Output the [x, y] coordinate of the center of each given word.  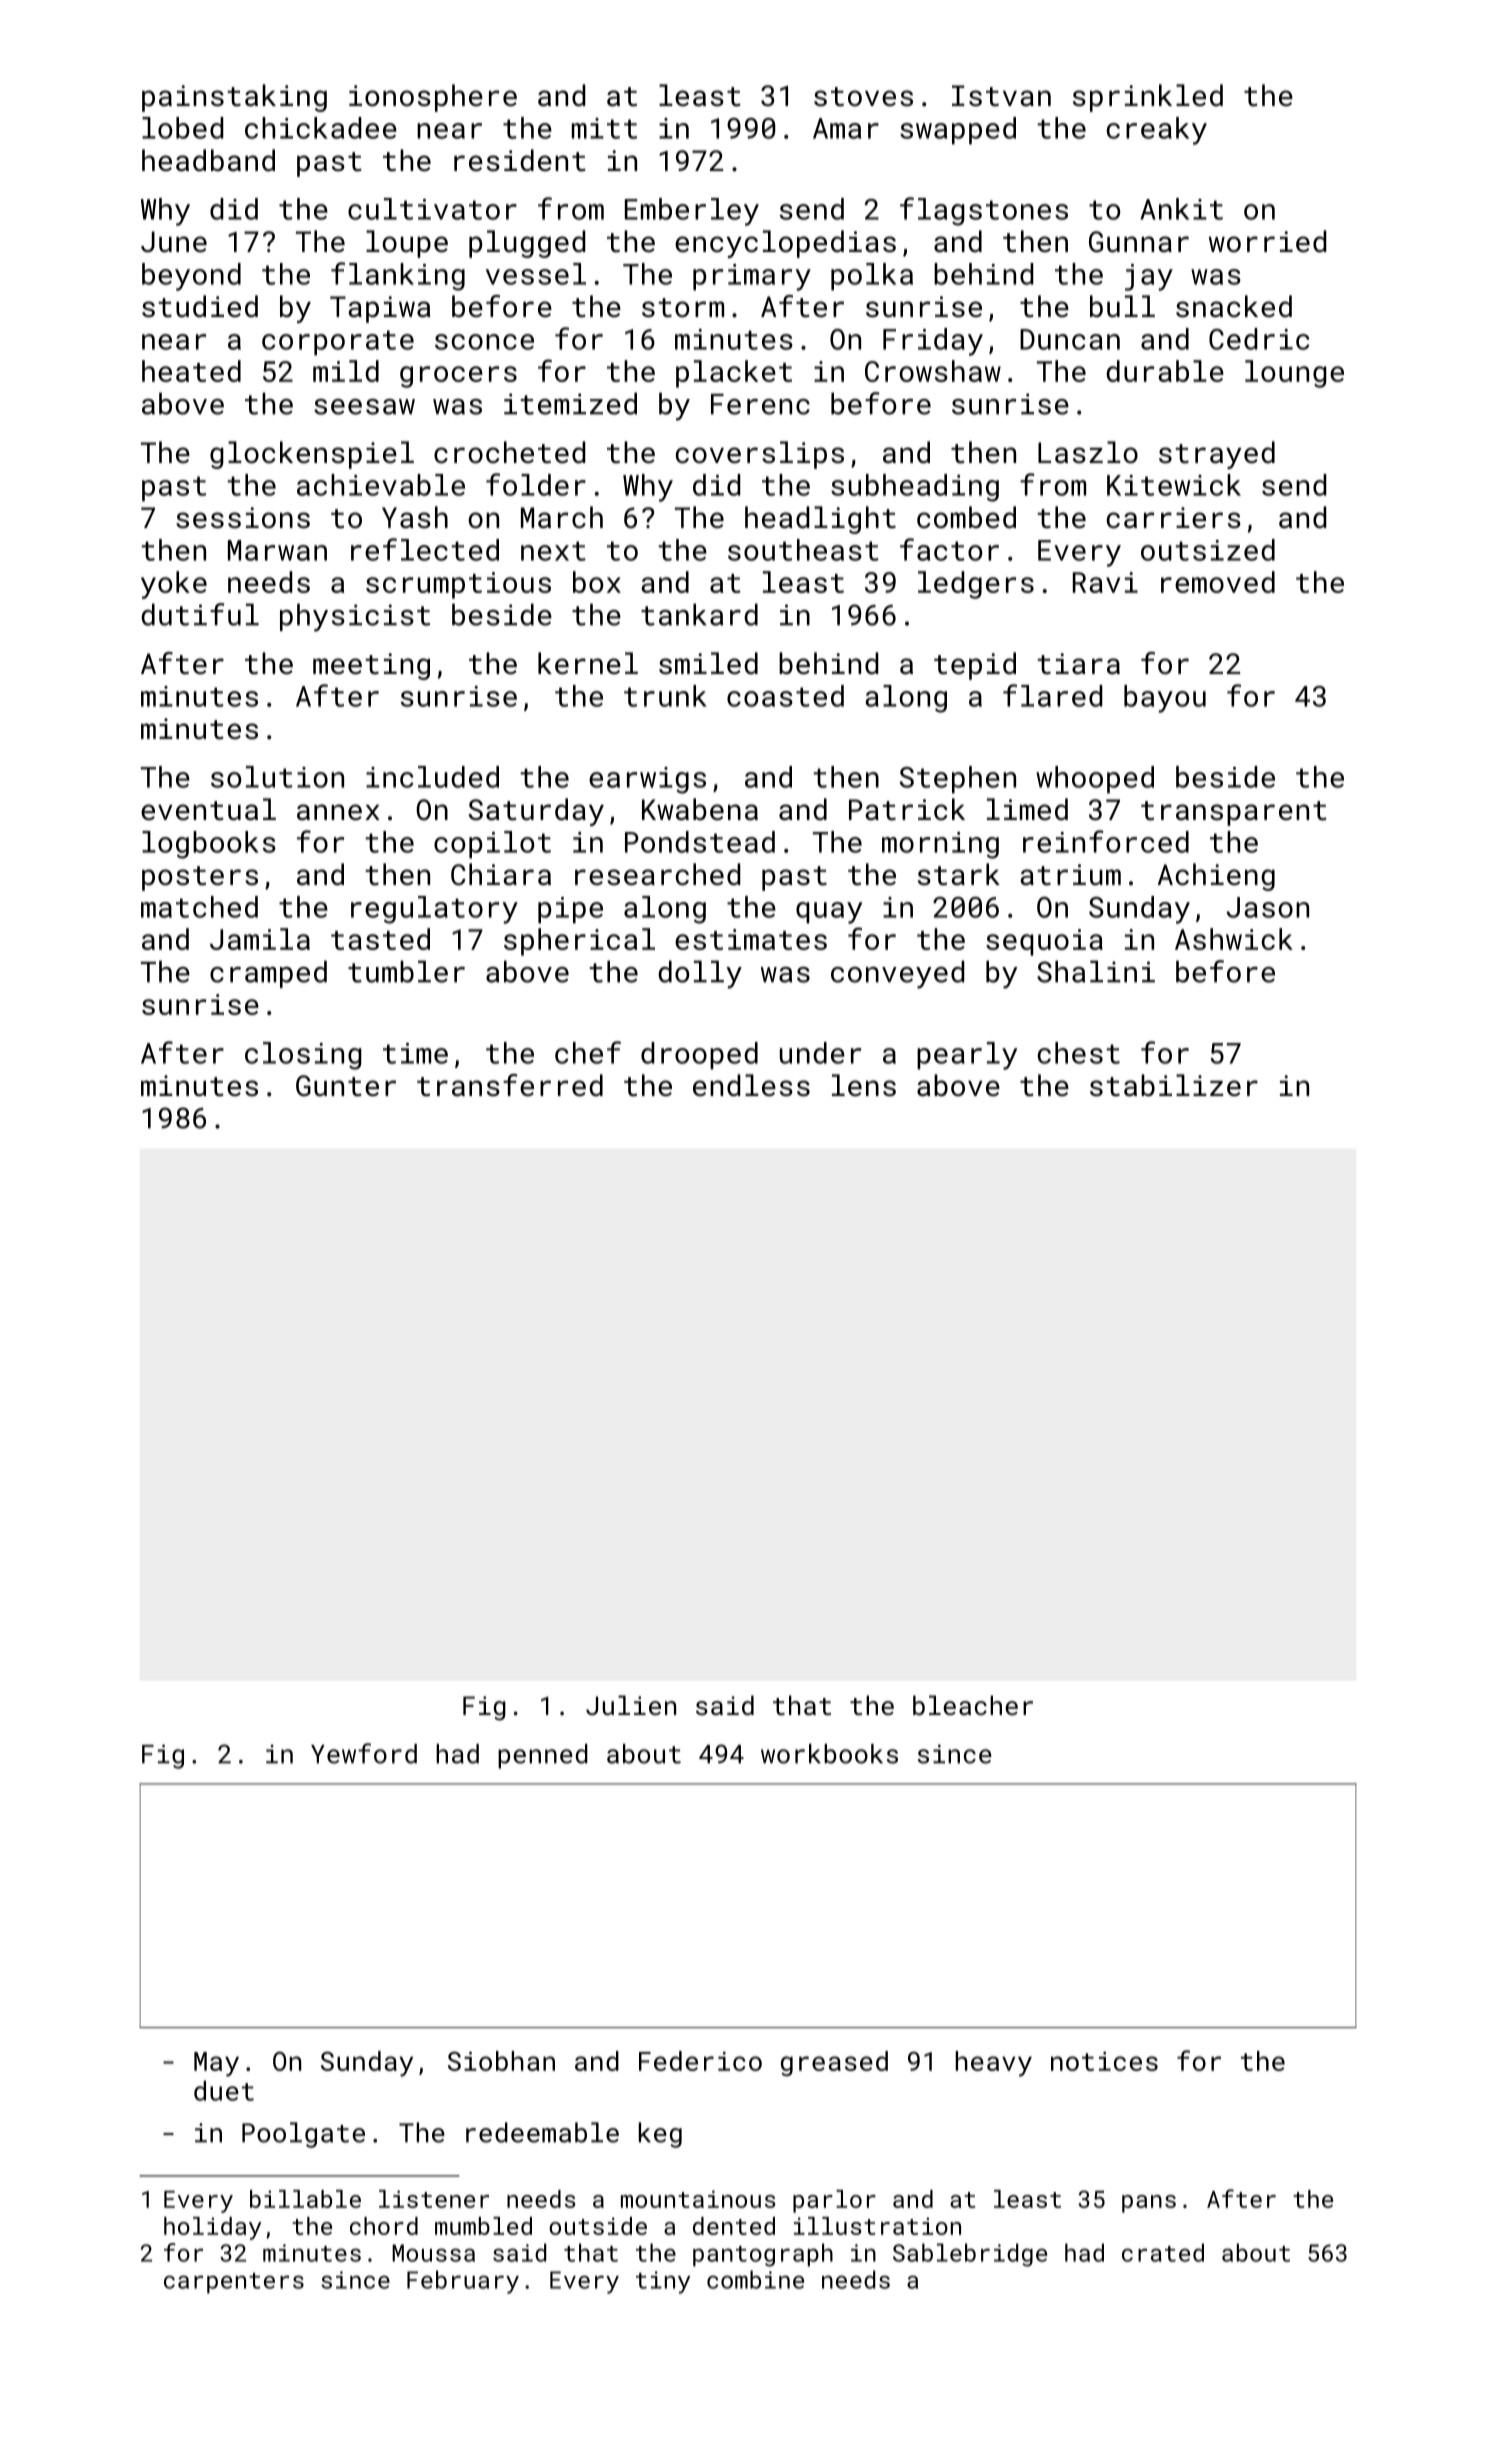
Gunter [346, 1086]
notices [1104, 2061]
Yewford [364, 1753]
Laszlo [1088, 452]
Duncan [1070, 339]
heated [191, 371]
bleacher [973, 1705]
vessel [536, 274]
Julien [631, 1705]
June [174, 242]
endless [751, 1085]
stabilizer [1174, 1085]
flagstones [984, 211]
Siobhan [501, 2061]
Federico [700, 2061]
